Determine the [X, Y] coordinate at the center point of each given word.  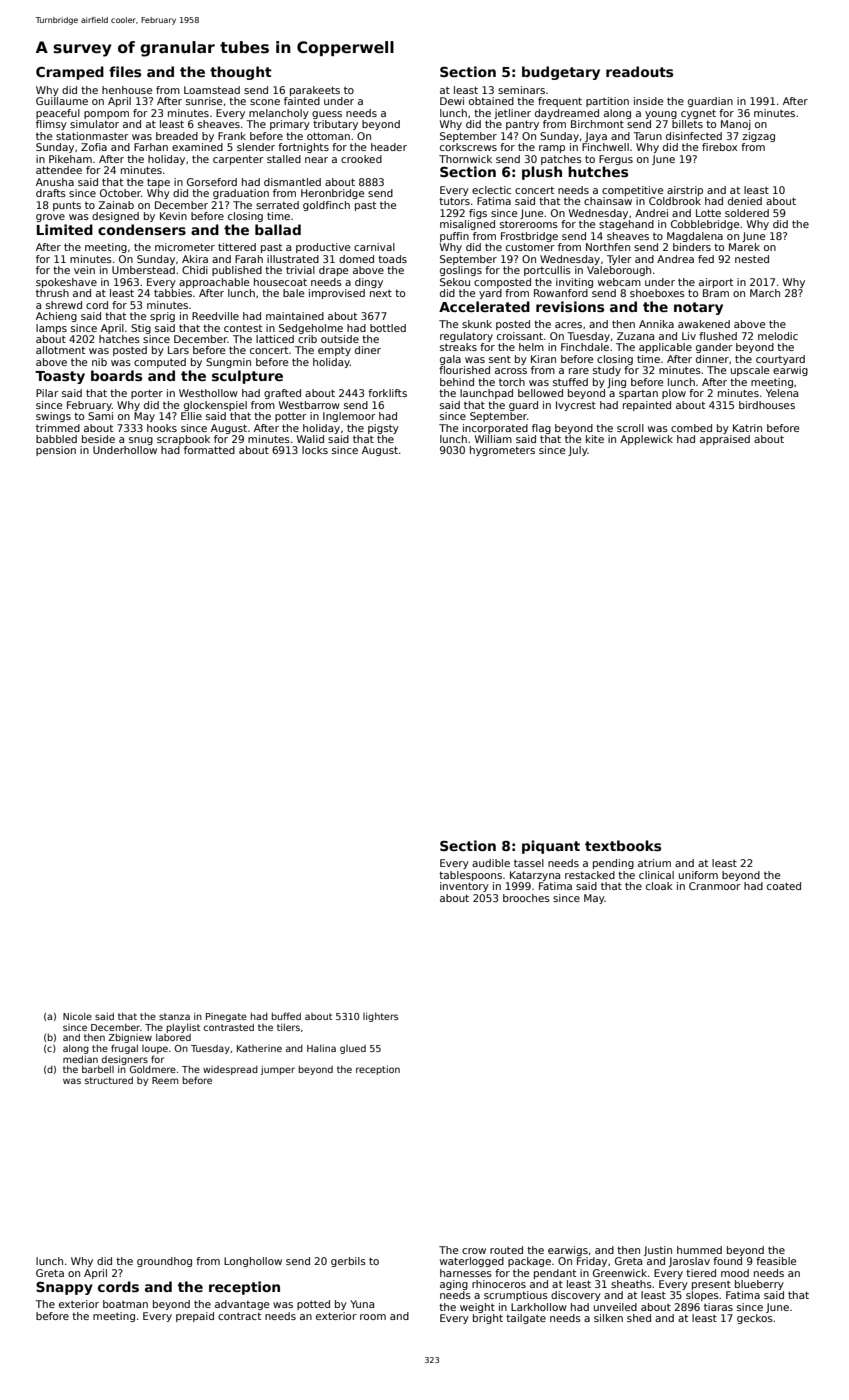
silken [608, 1318]
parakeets [315, 91]
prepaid [195, 1317]
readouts [639, 71]
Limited [65, 229]
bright [488, 1319]
